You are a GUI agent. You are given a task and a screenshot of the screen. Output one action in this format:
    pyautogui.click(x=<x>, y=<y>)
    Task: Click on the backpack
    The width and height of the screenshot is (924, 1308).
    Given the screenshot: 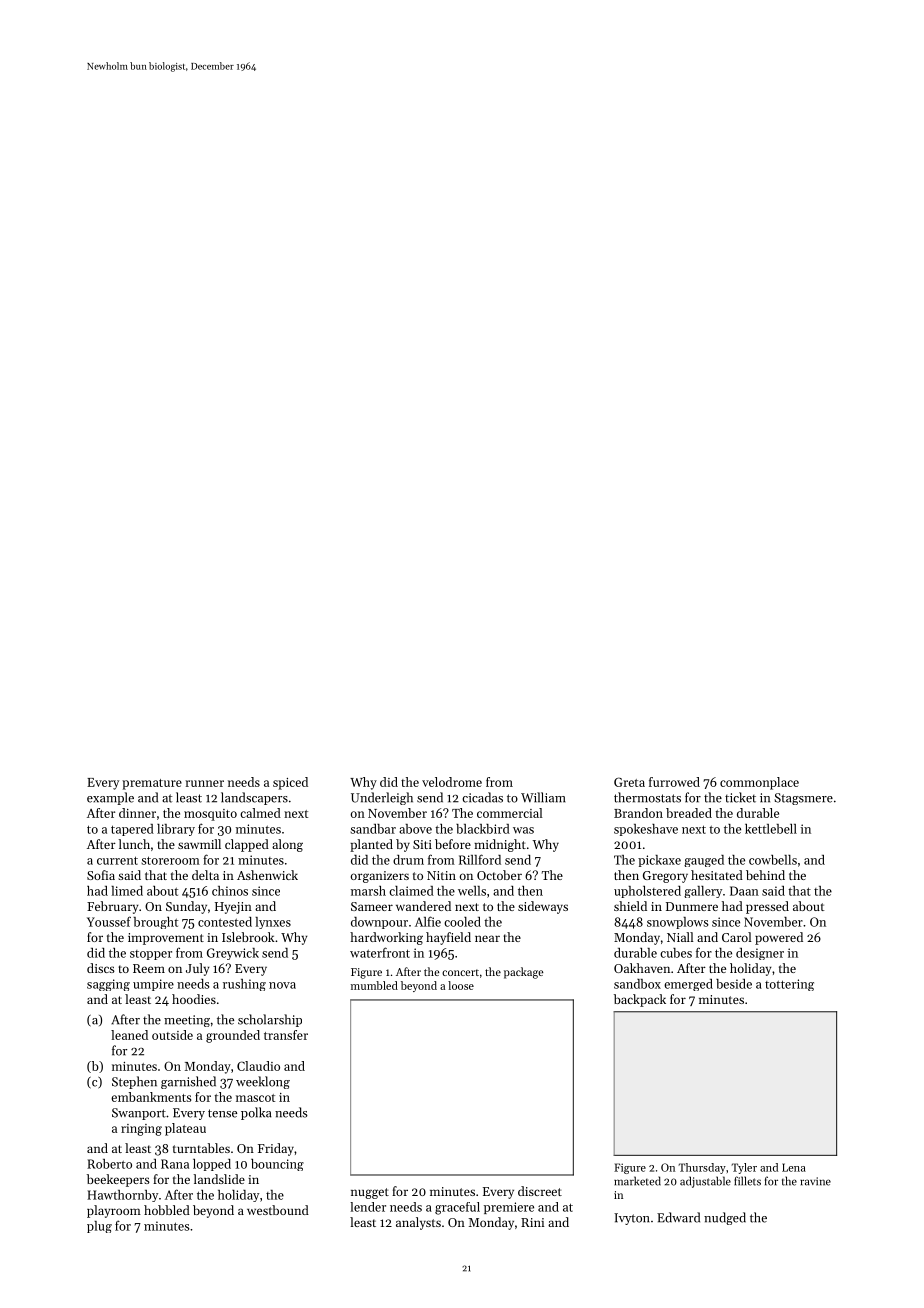 What is the action you would take?
    pyautogui.click(x=640, y=1000)
